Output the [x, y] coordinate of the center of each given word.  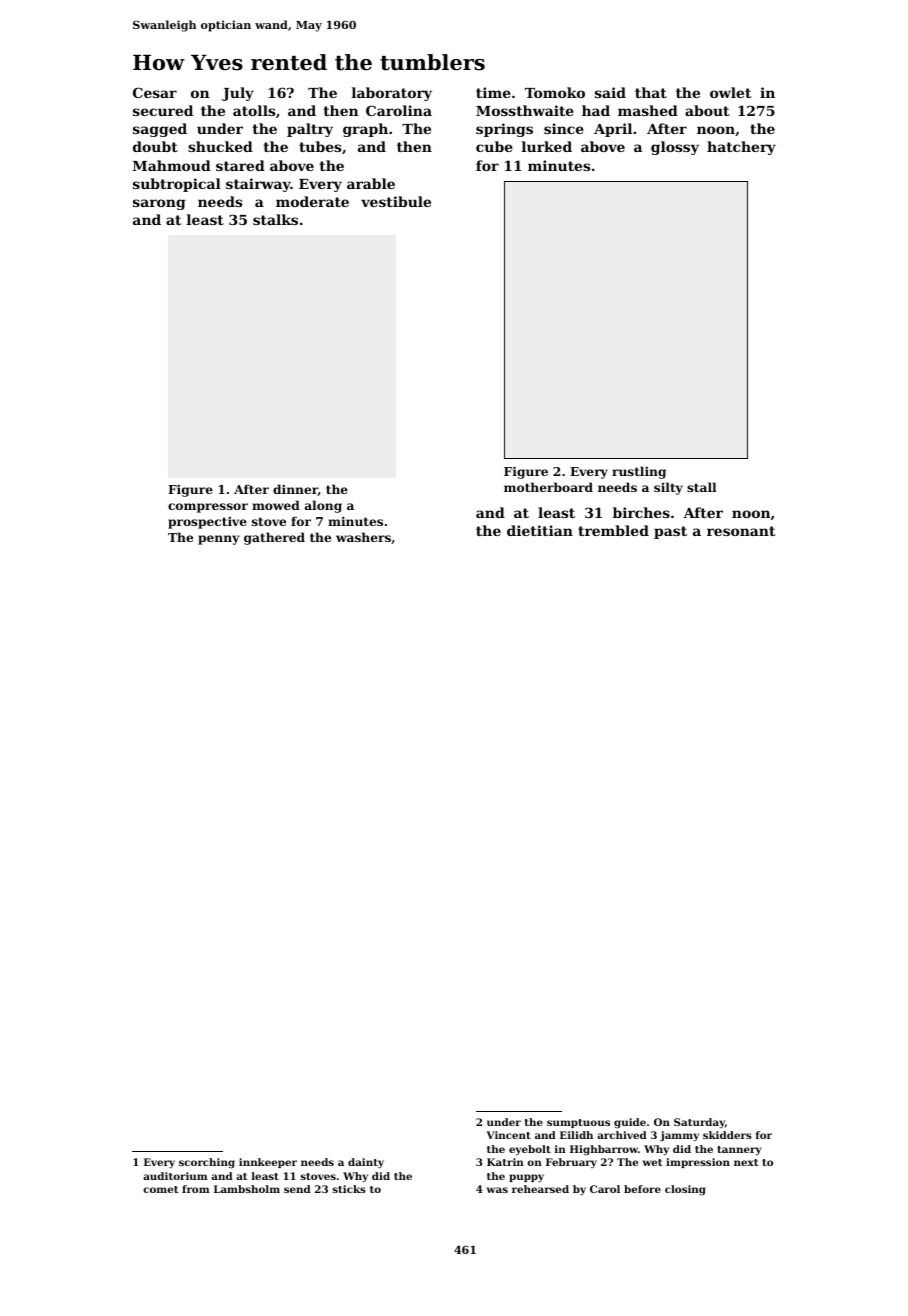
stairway [258, 185]
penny [219, 540]
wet [652, 1162]
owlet [730, 92]
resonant [741, 531]
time [493, 92]
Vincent [508, 1135]
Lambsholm [247, 1189]
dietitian [540, 530]
